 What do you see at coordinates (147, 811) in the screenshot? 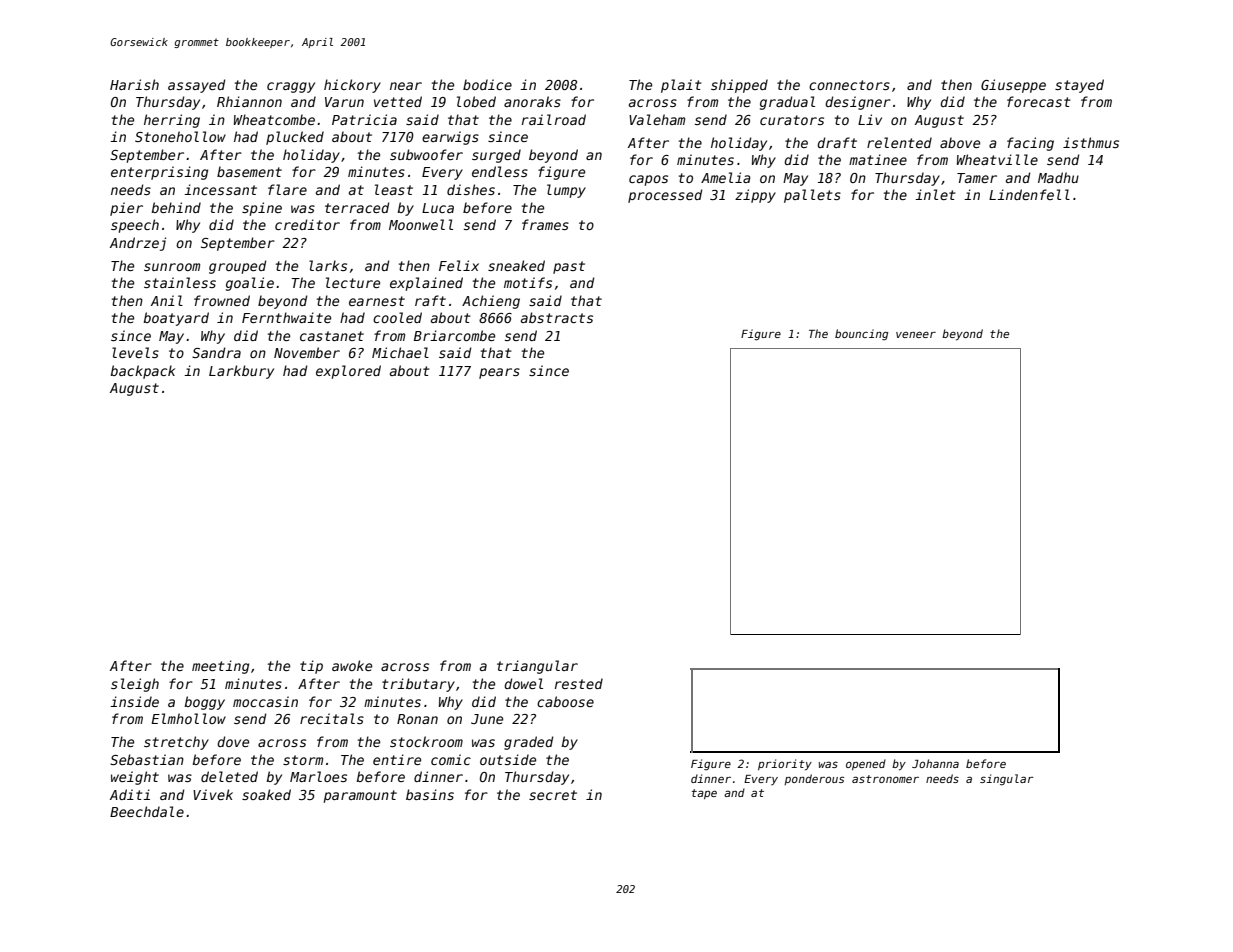
I see `Beechdale` at bounding box center [147, 811].
